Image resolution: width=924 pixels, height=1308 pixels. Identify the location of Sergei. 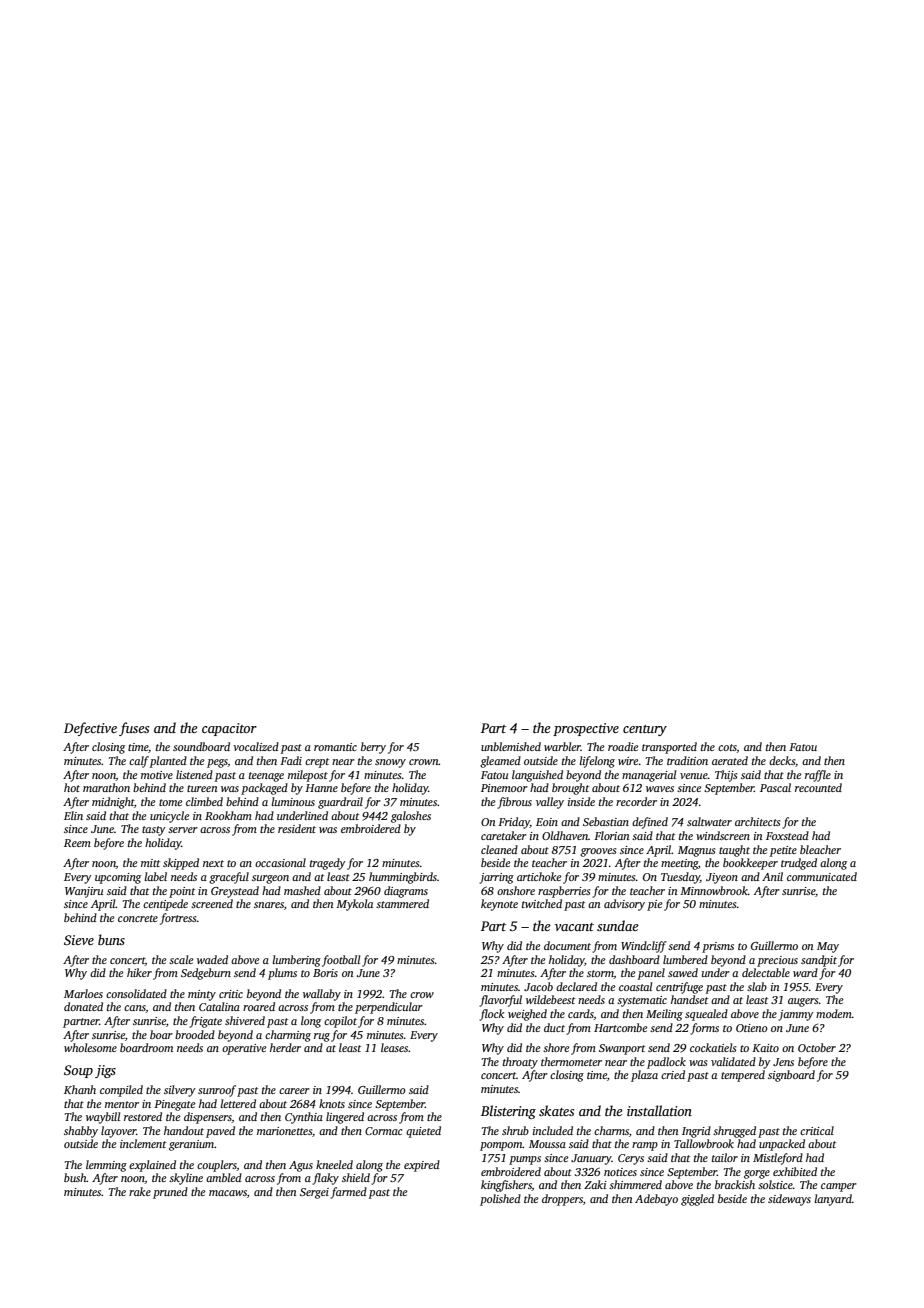
(314, 1193).
